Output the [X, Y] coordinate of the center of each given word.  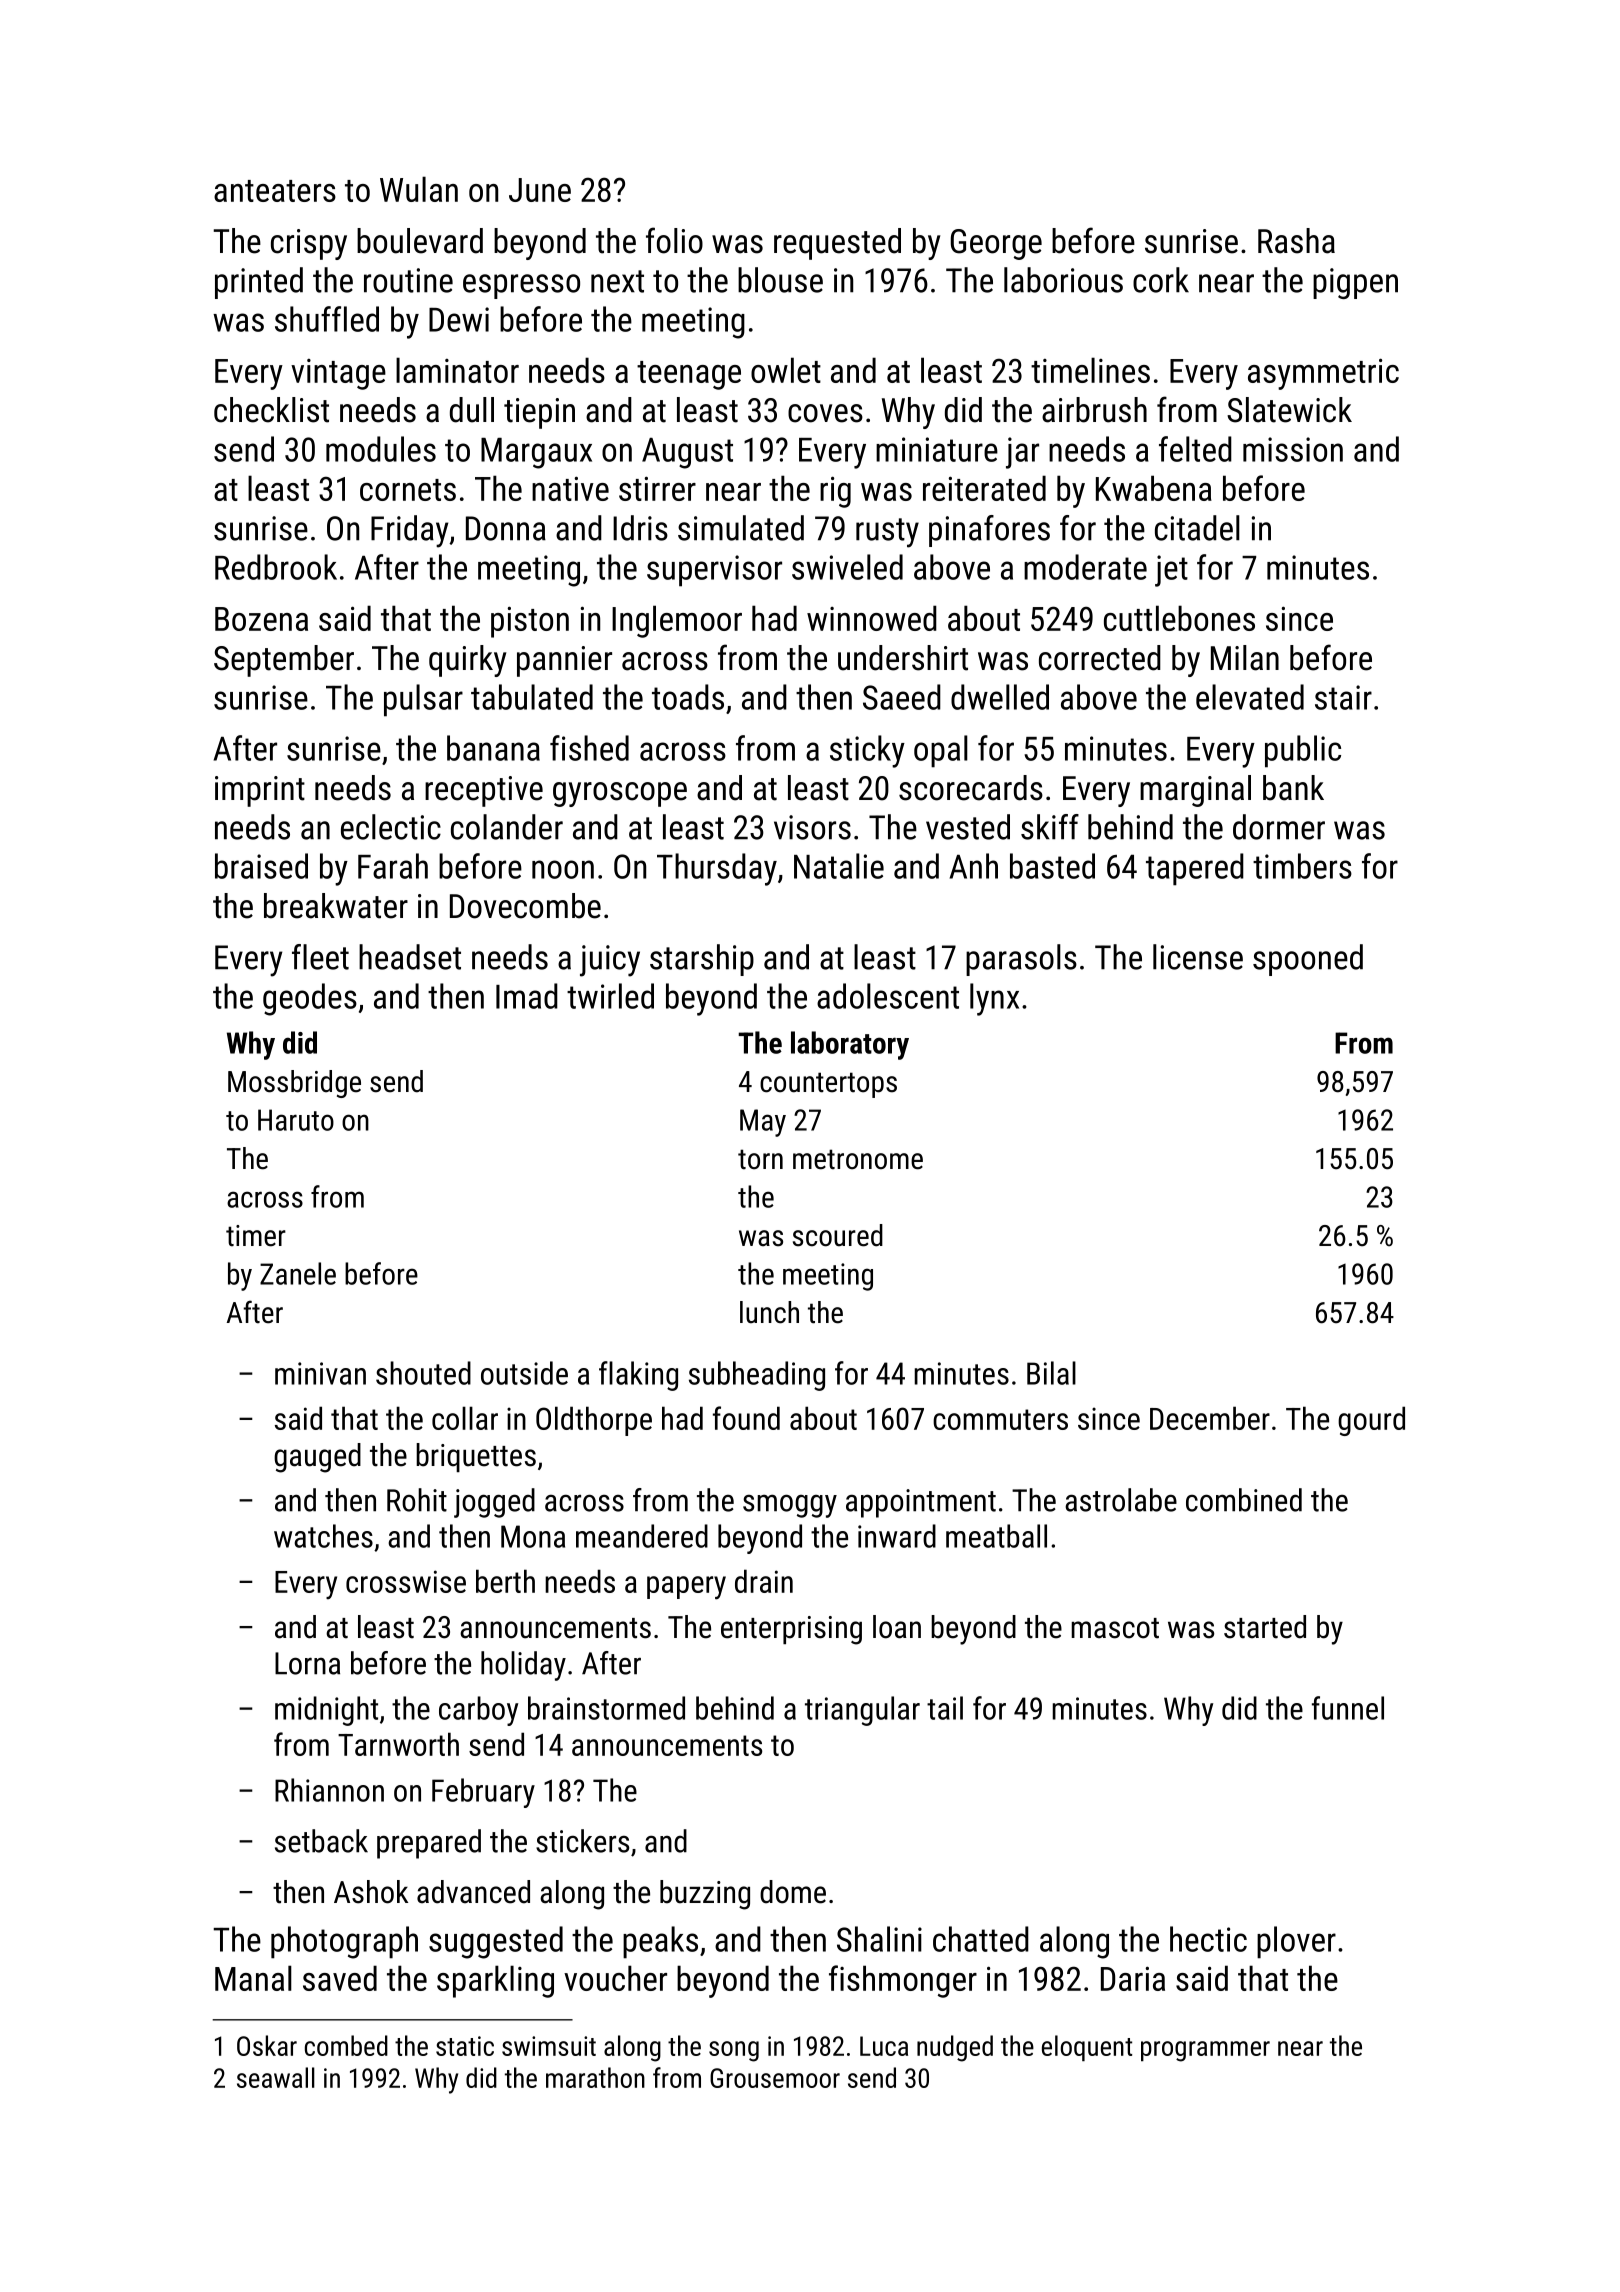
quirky [467, 661]
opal [941, 751]
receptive [484, 791]
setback [321, 1841]
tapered [1195, 869]
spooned [1308, 960]
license [1198, 957]
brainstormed [606, 1708]
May [763, 1123]
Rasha [1296, 241]
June [540, 190]
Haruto [296, 1120]
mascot [1115, 1628]
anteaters [275, 191]
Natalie [839, 866]
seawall [276, 2077]
